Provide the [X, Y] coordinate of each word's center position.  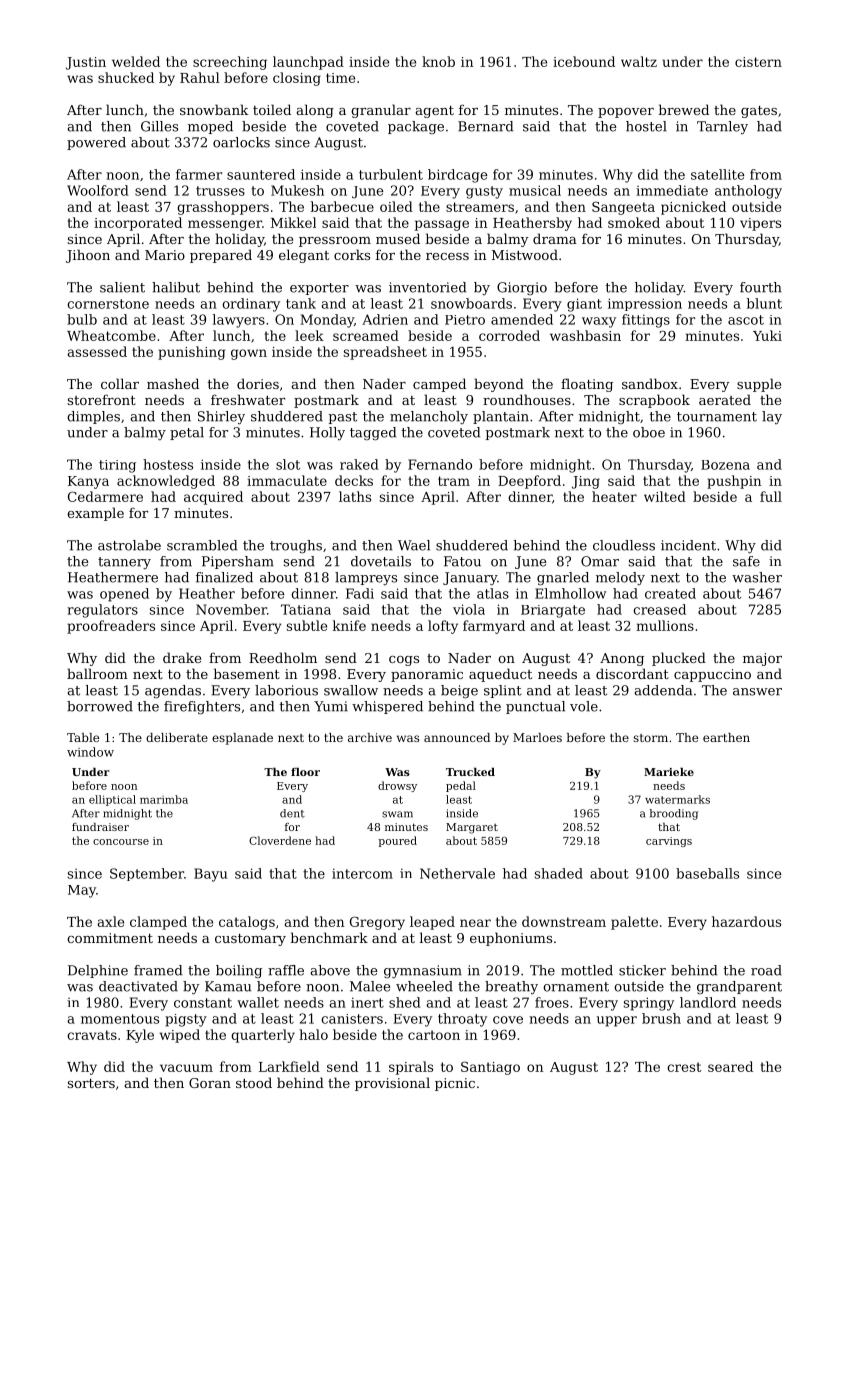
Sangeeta [623, 208]
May [82, 891]
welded [136, 61]
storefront [102, 399]
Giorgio [522, 288]
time [340, 78]
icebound [584, 61]
